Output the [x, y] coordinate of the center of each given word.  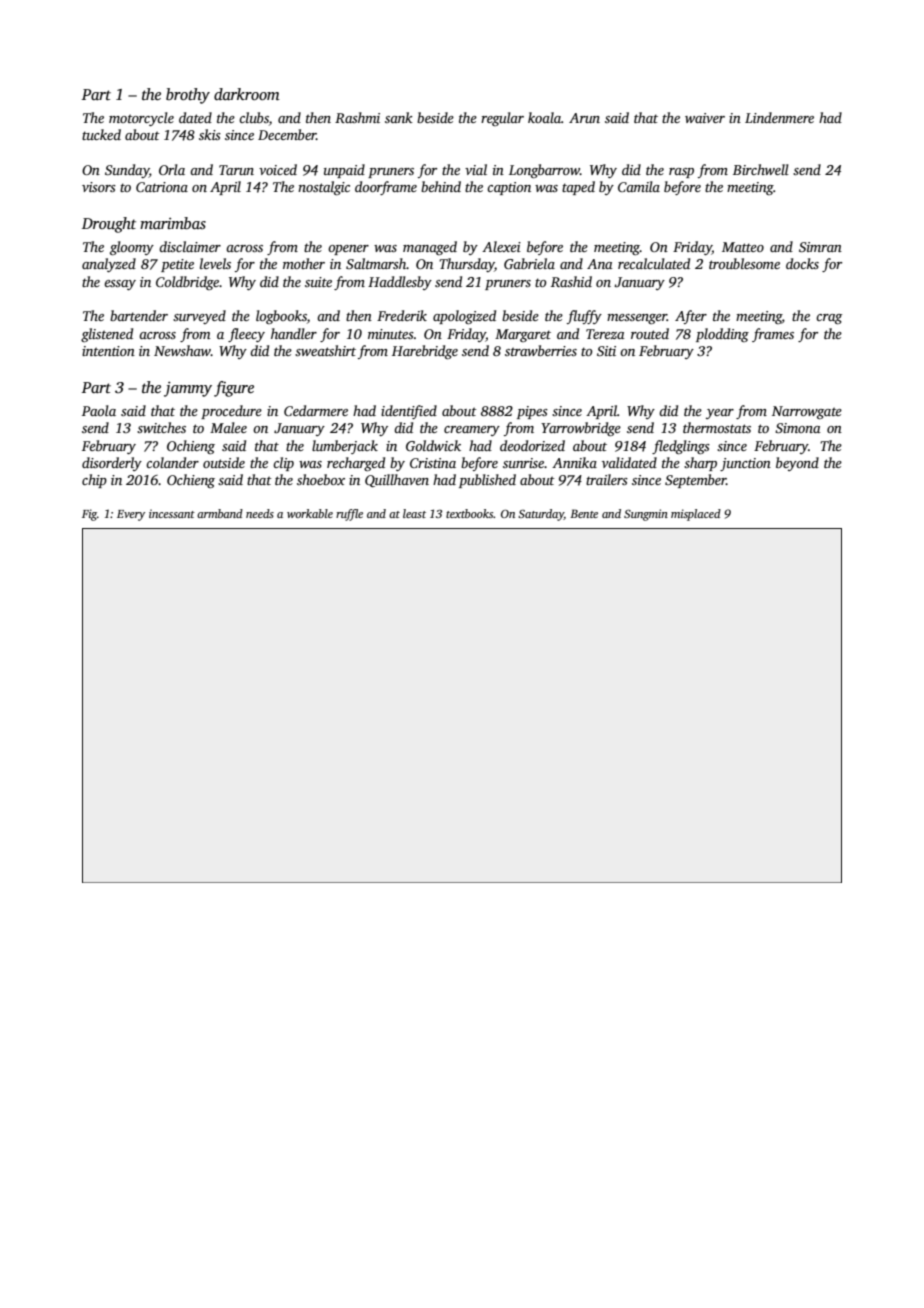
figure [234, 389]
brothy [188, 96]
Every [131, 515]
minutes [391, 334]
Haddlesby [400, 283]
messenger [637, 319]
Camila [639, 186]
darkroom [247, 94]
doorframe [386, 188]
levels [215, 263]
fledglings [681, 447]
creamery [472, 431]
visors [99, 187]
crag [829, 319]
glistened [107, 335]
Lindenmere [779, 117]
